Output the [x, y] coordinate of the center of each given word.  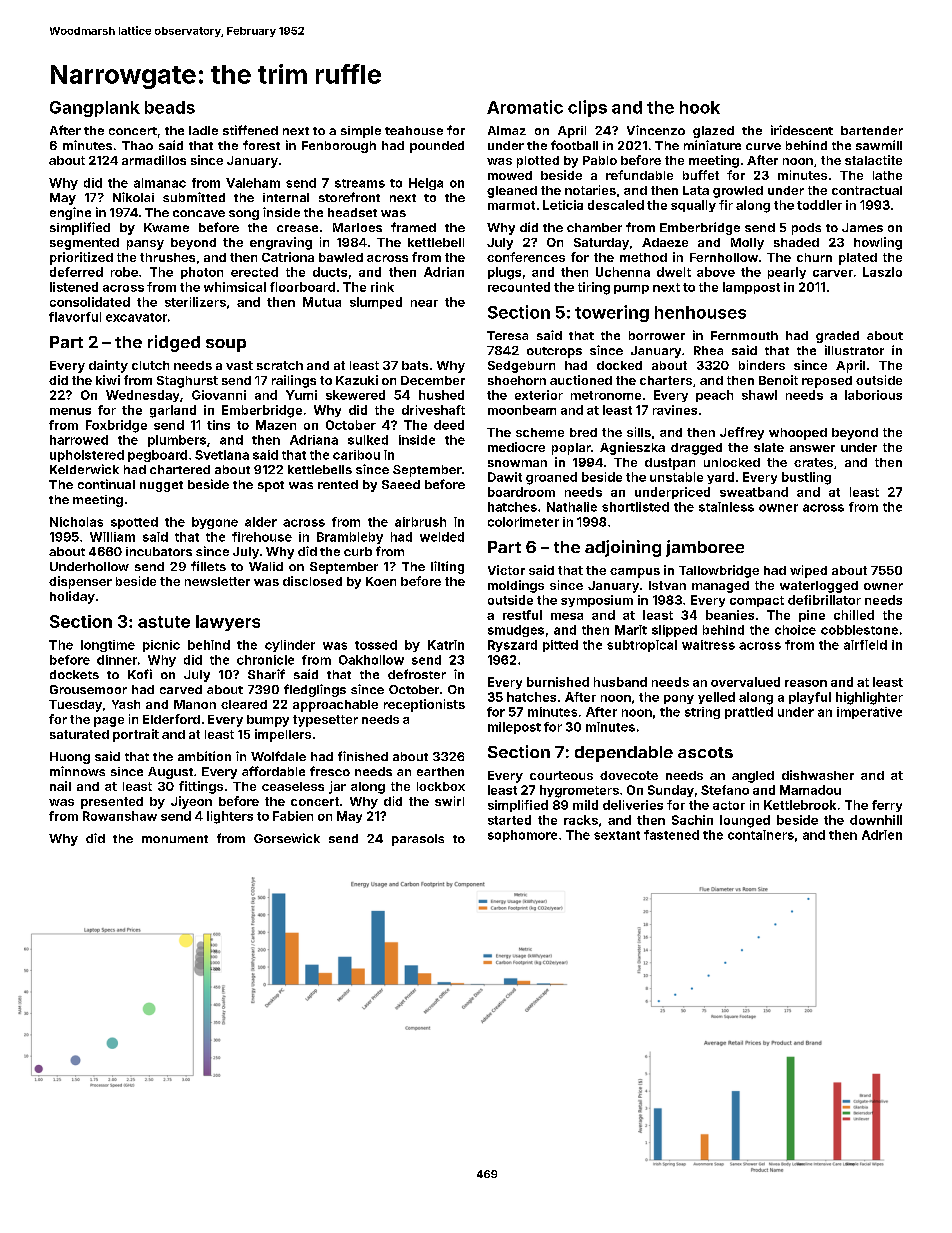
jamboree [705, 548]
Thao [137, 145]
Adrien [882, 835]
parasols [418, 840]
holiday [72, 597]
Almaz [507, 130]
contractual [867, 190]
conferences [526, 257]
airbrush [420, 522]
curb [358, 551]
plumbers [177, 441]
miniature [712, 145]
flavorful [75, 317]
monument [175, 839]
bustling [806, 478]
